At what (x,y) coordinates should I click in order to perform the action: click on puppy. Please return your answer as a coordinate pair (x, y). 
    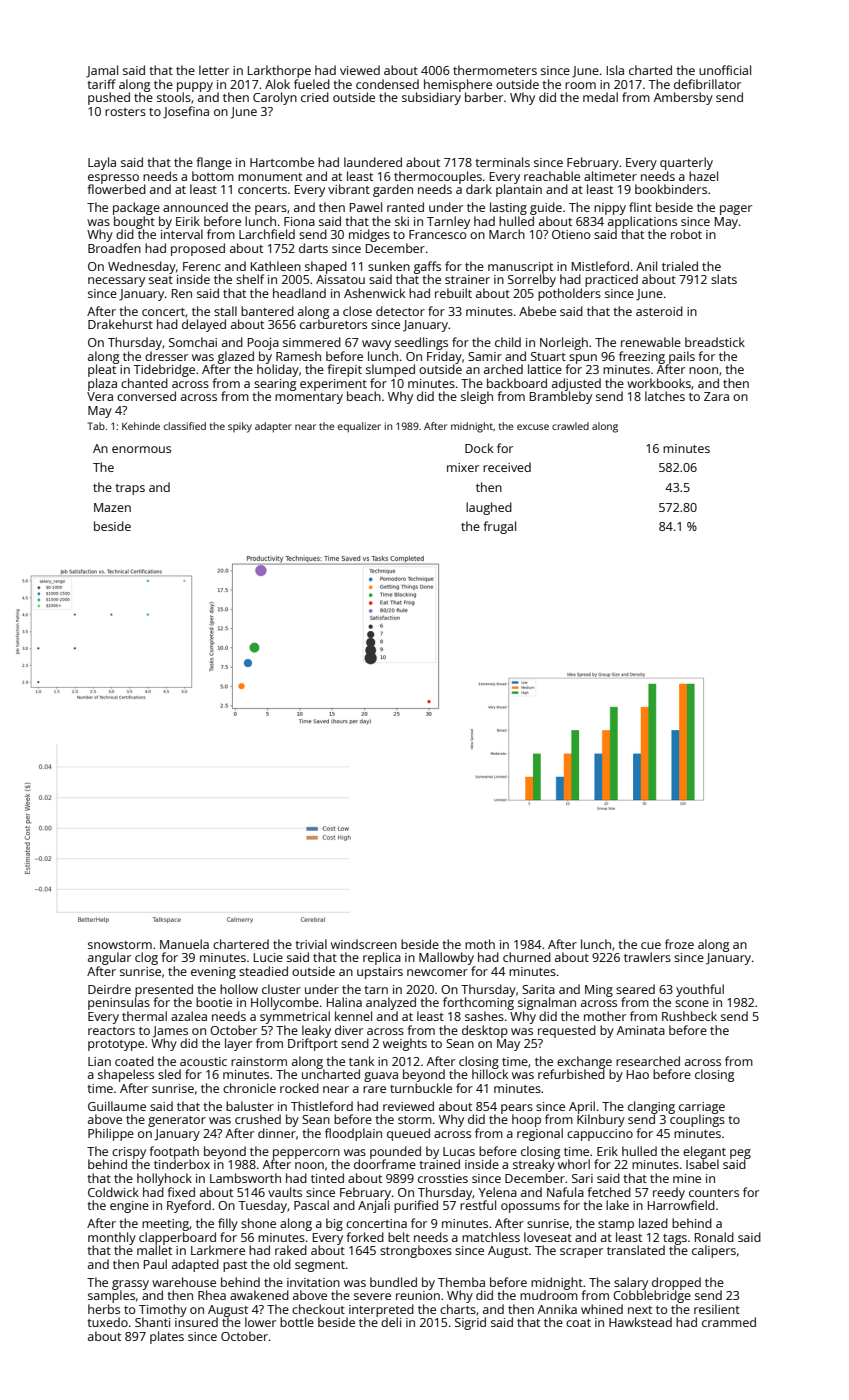
    Looking at the image, I should click on (195, 87).
